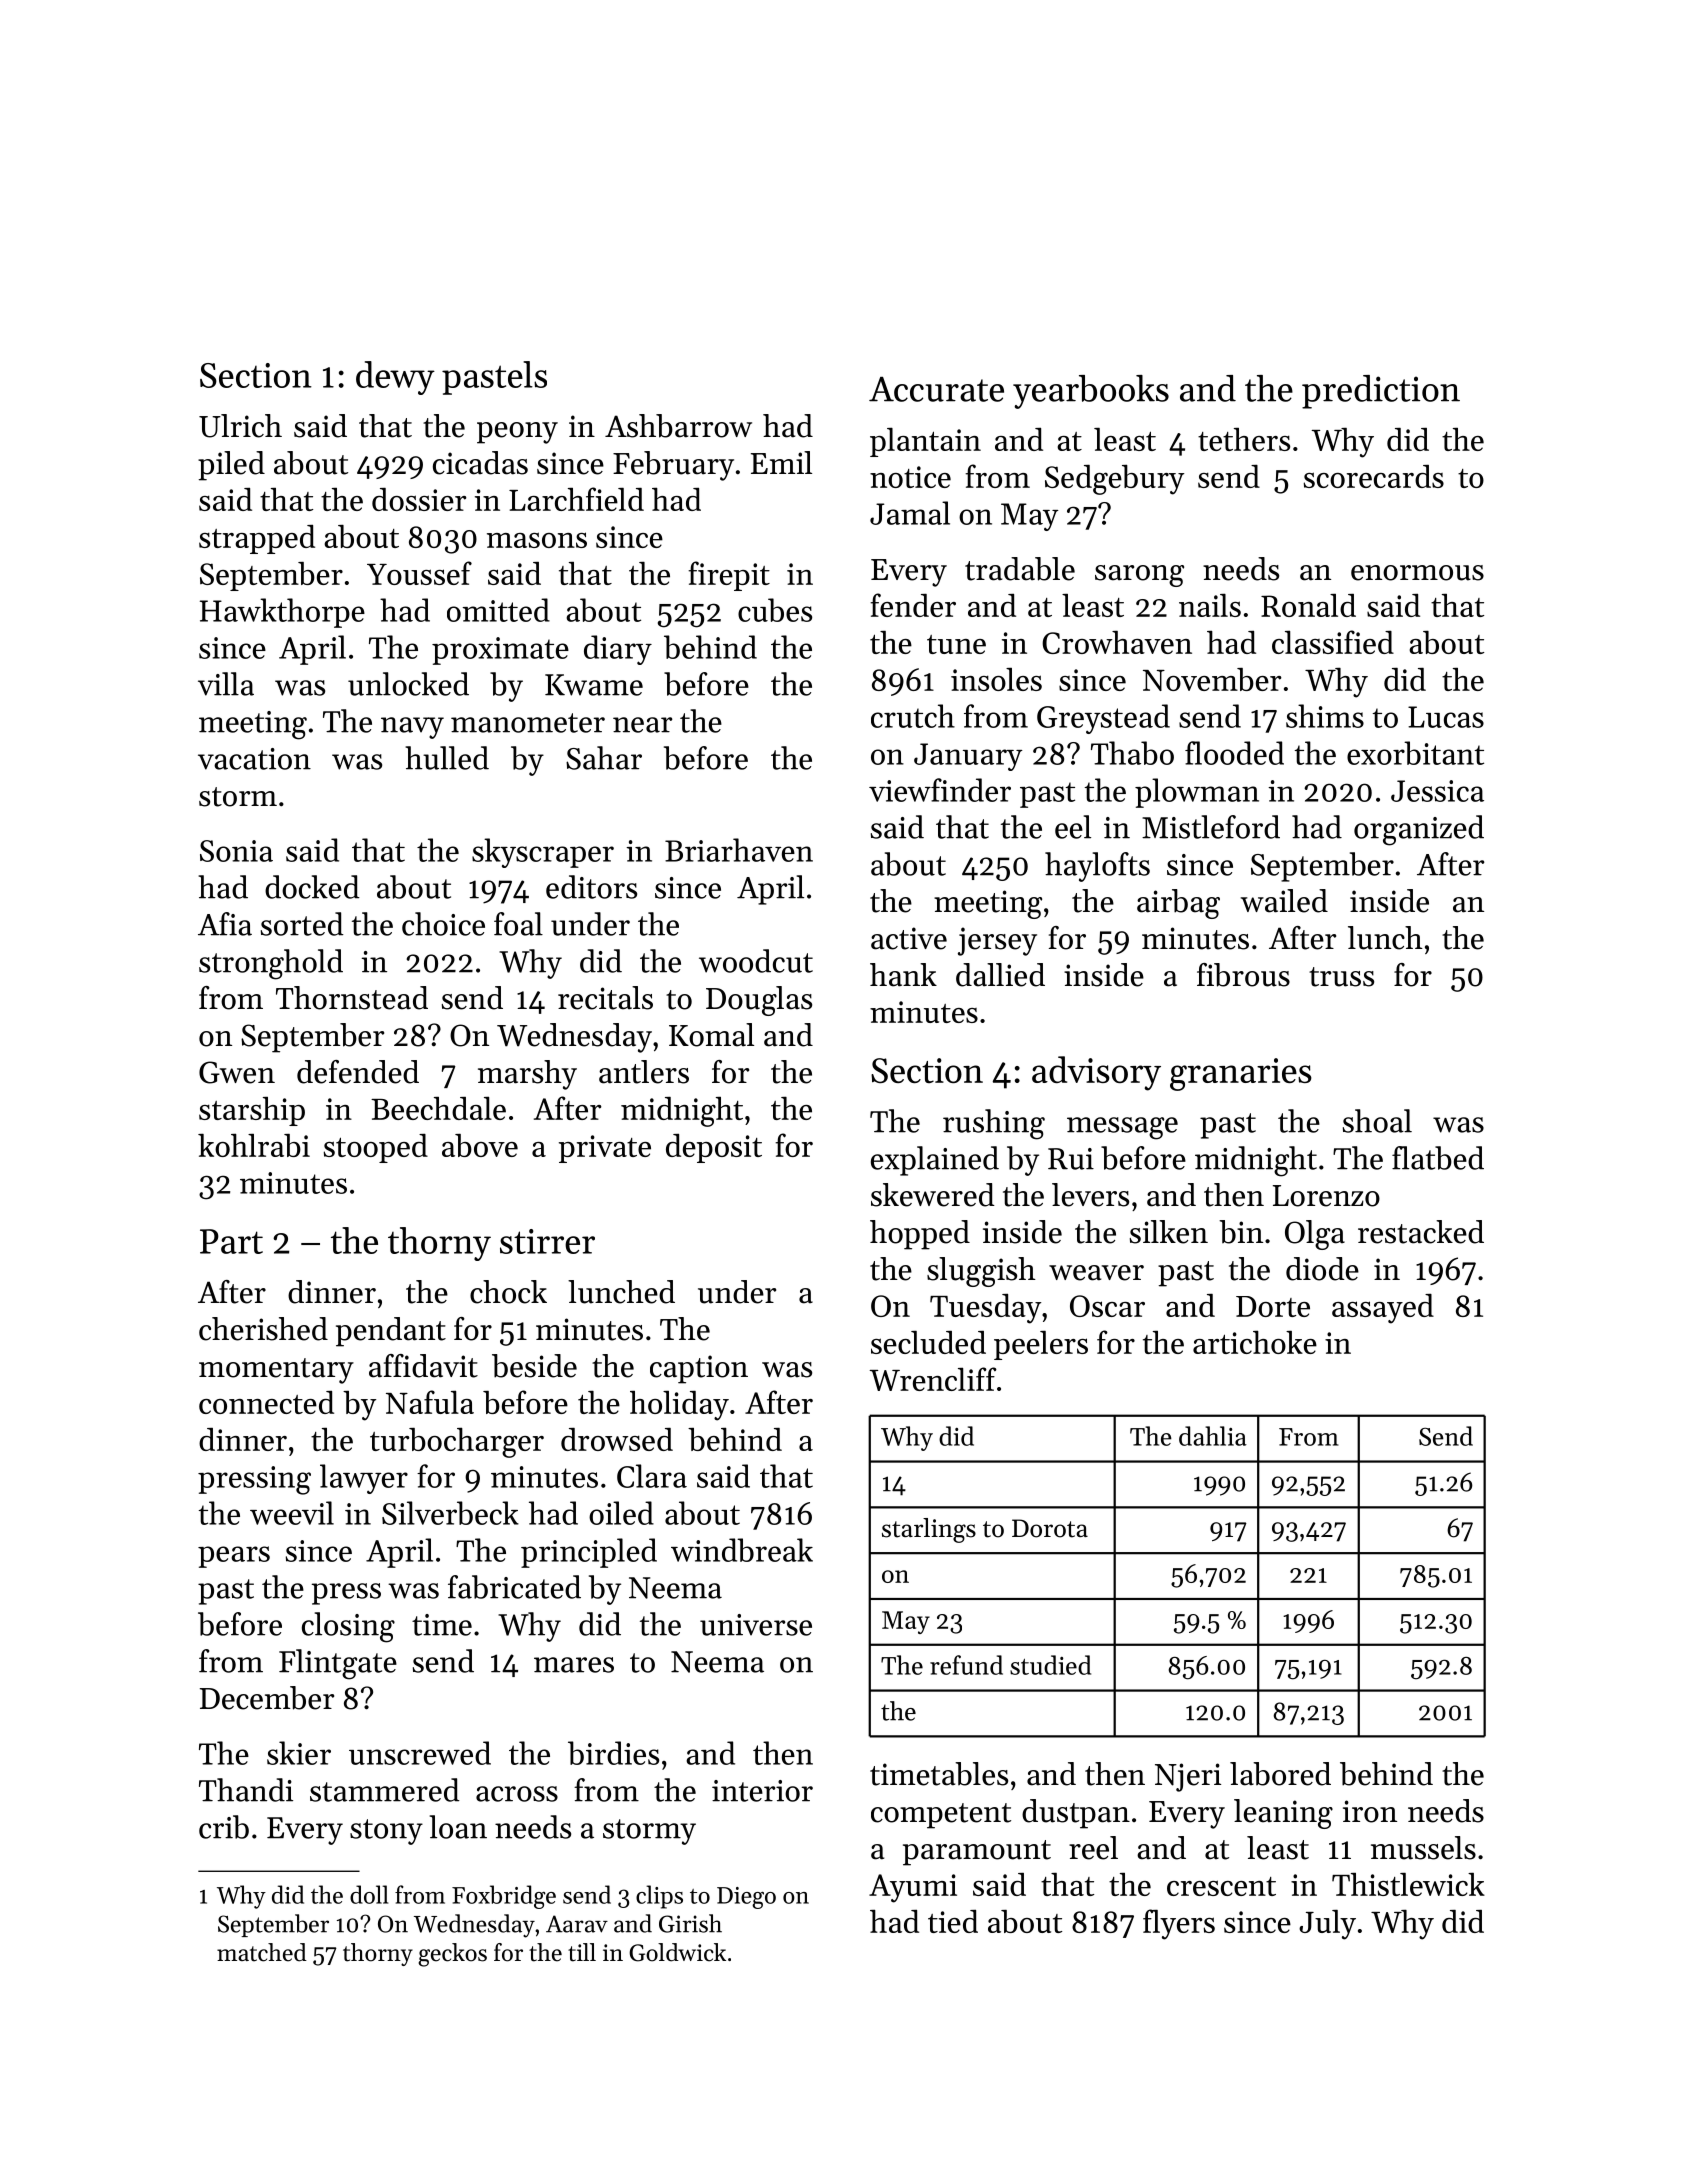  What do you see at coordinates (254, 759) in the screenshot?
I see `vacation` at bounding box center [254, 759].
